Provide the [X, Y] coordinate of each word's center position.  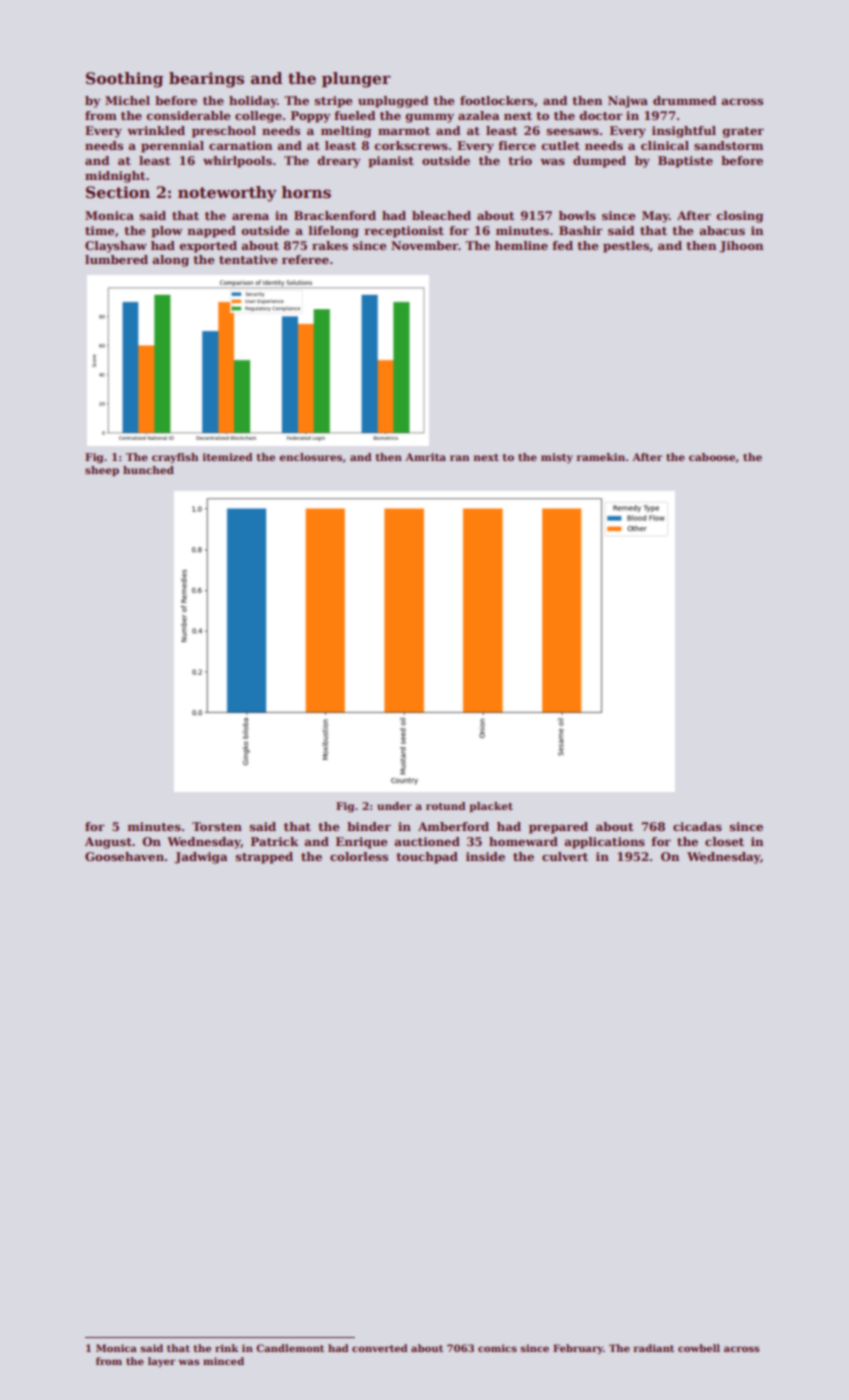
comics [497, 1348]
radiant [653, 1348]
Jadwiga [201, 858]
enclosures [310, 457]
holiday [253, 102]
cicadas [697, 826]
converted [380, 1348]
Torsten [217, 826]
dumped [599, 162]
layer [162, 1362]
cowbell [699, 1348]
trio [520, 160]
